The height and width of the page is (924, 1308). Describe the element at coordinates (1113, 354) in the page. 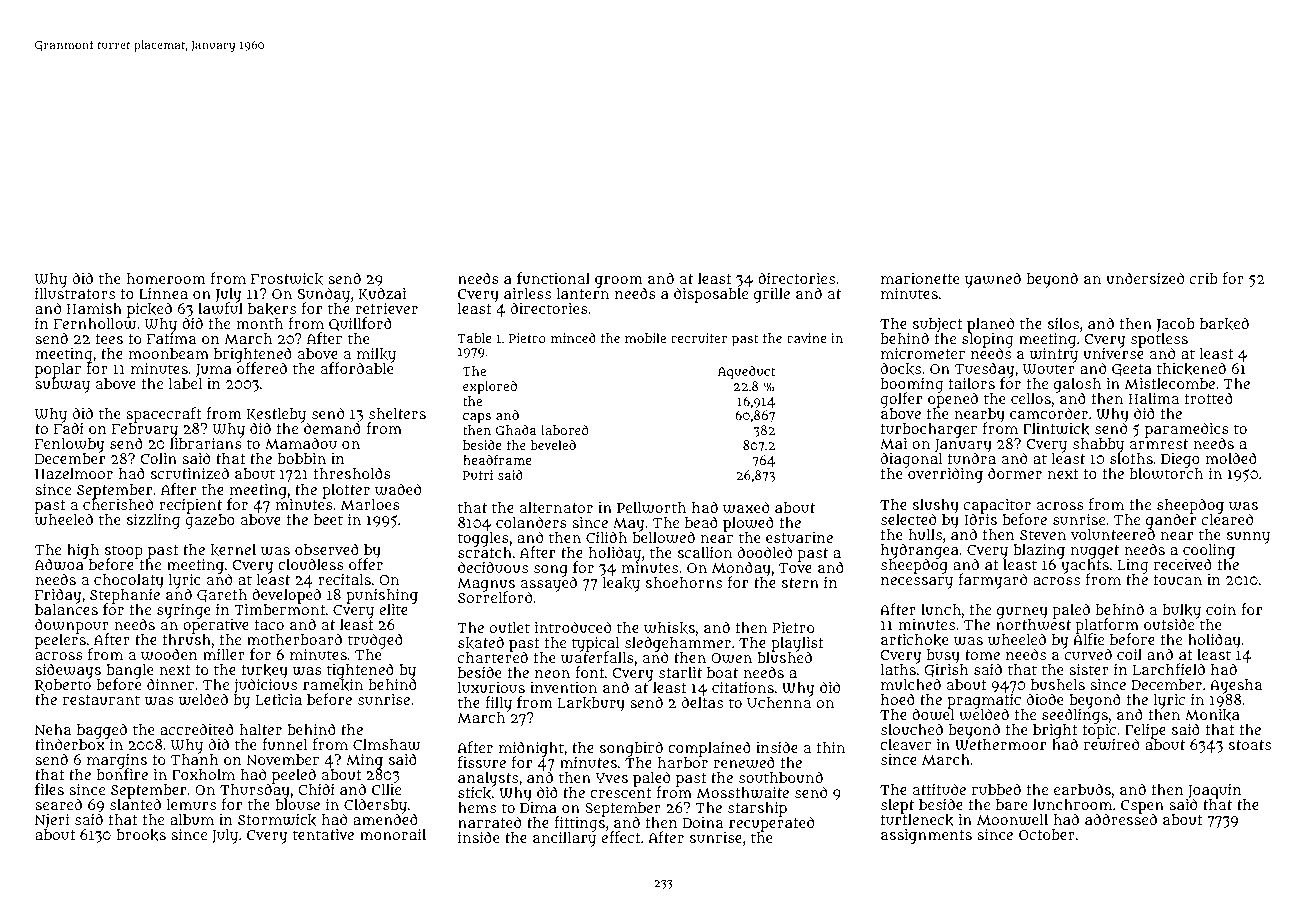

I see `universe` at that location.
